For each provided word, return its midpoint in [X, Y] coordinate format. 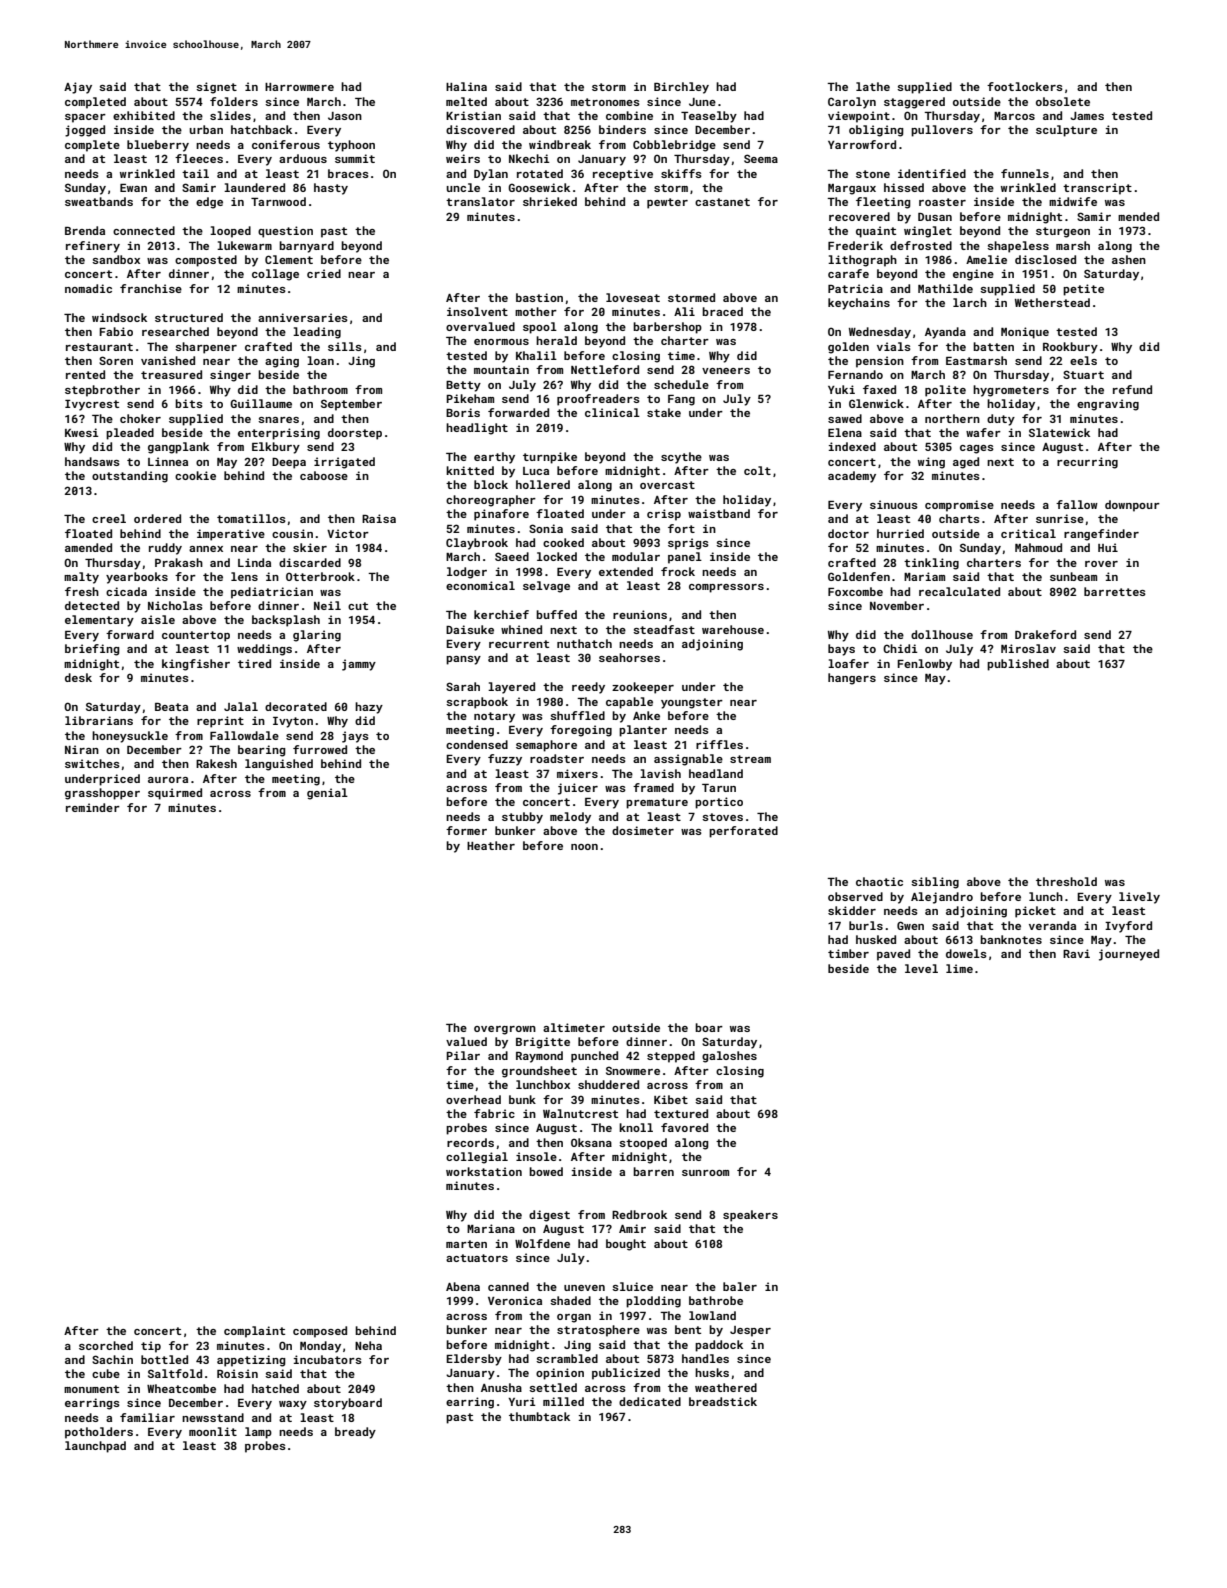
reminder [93, 807]
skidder [852, 910]
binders [622, 129]
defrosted [921, 245]
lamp [258, 1433]
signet [216, 88]
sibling [935, 883]
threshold [1066, 881]
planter [643, 731]
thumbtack [539, 1416]
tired [254, 663]
